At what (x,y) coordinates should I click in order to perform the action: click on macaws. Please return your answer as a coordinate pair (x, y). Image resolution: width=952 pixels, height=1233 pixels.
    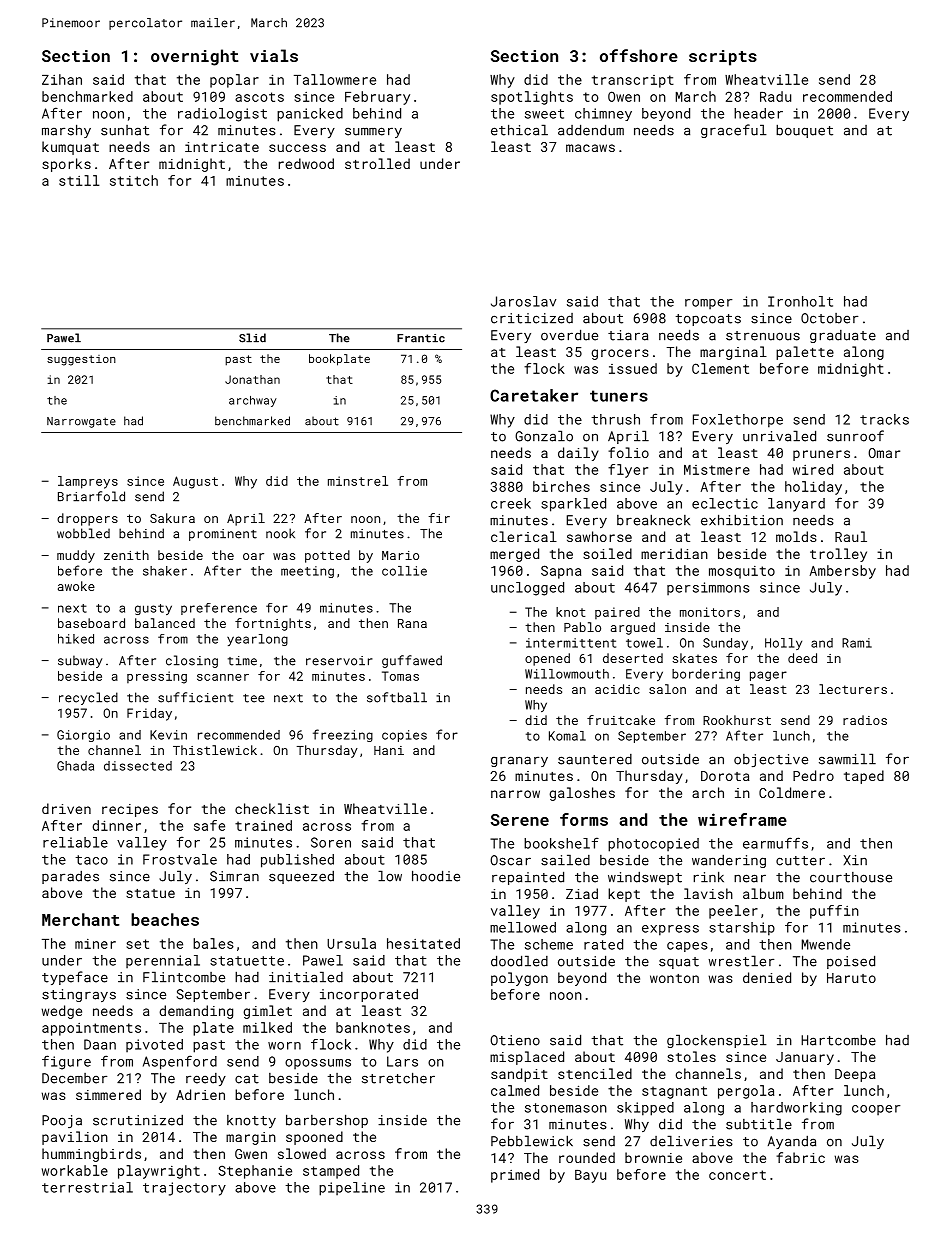
    Looking at the image, I should click on (590, 148).
